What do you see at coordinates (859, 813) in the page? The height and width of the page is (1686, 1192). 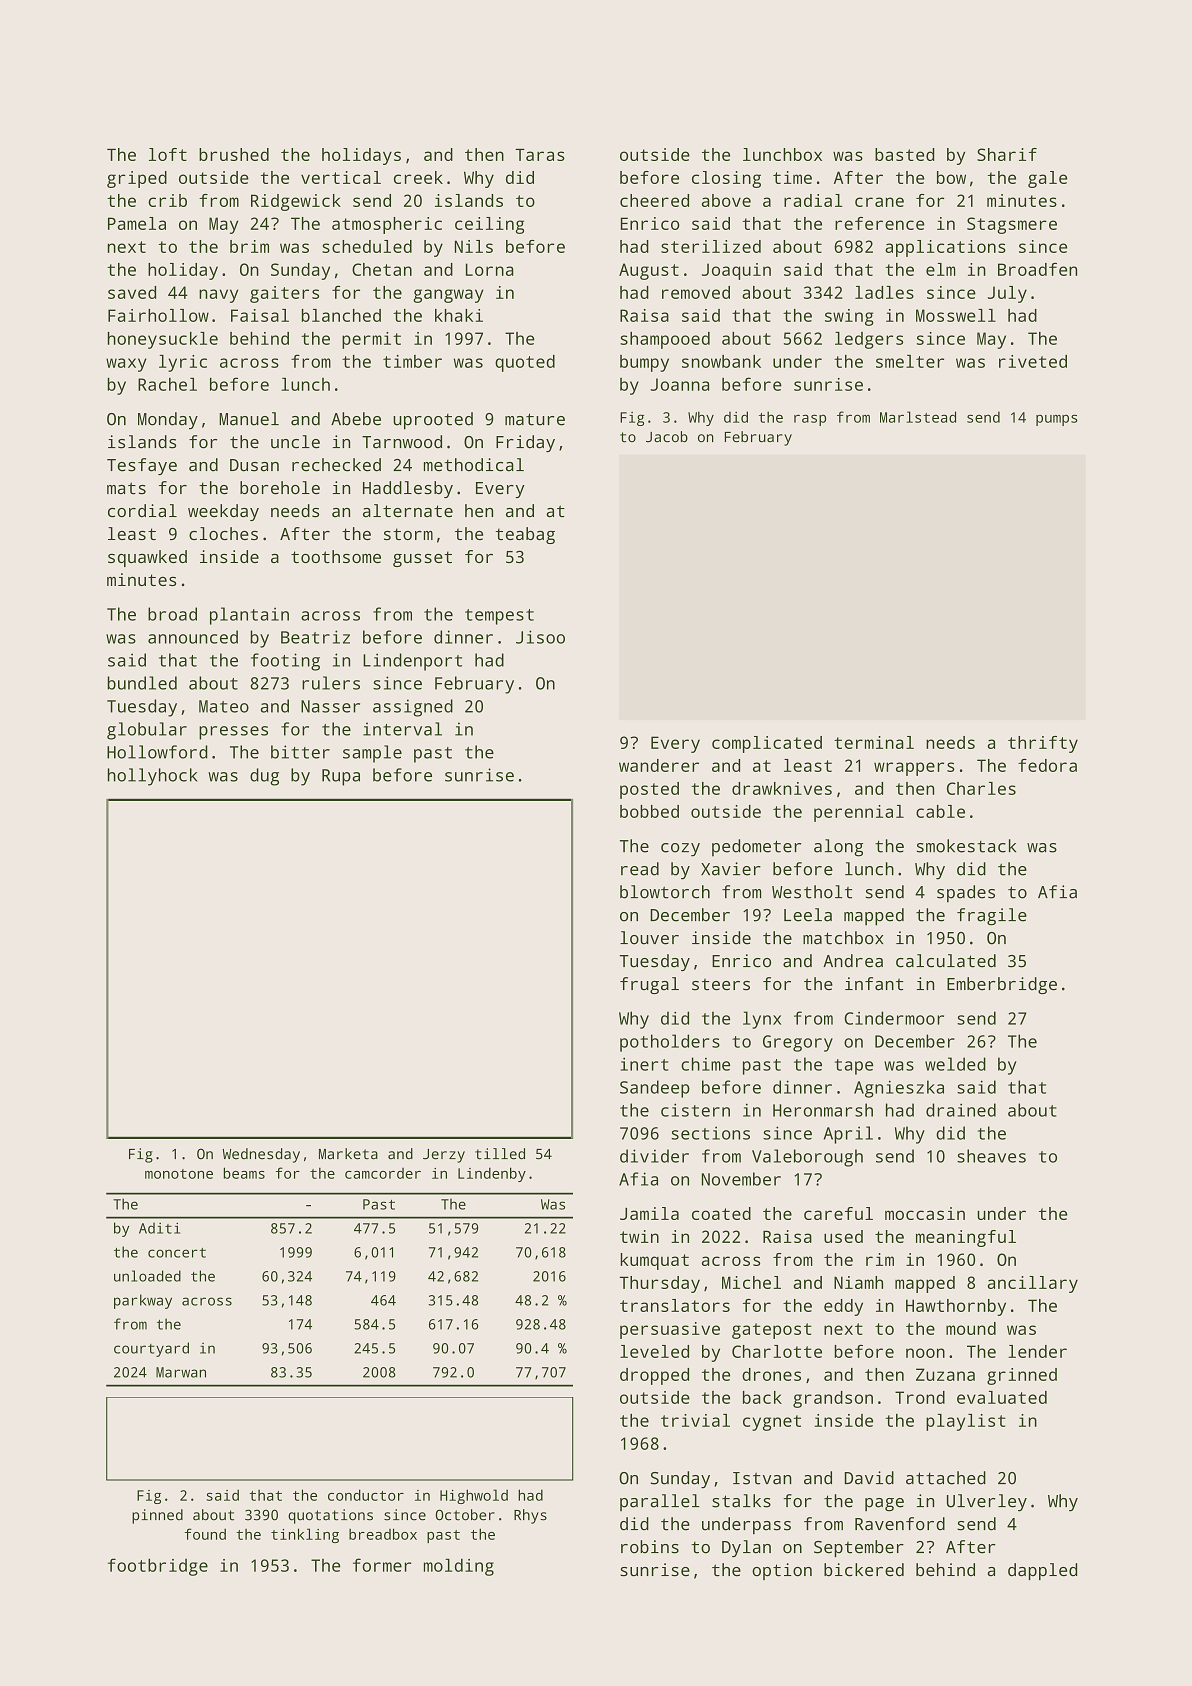 I see `perennial` at bounding box center [859, 813].
